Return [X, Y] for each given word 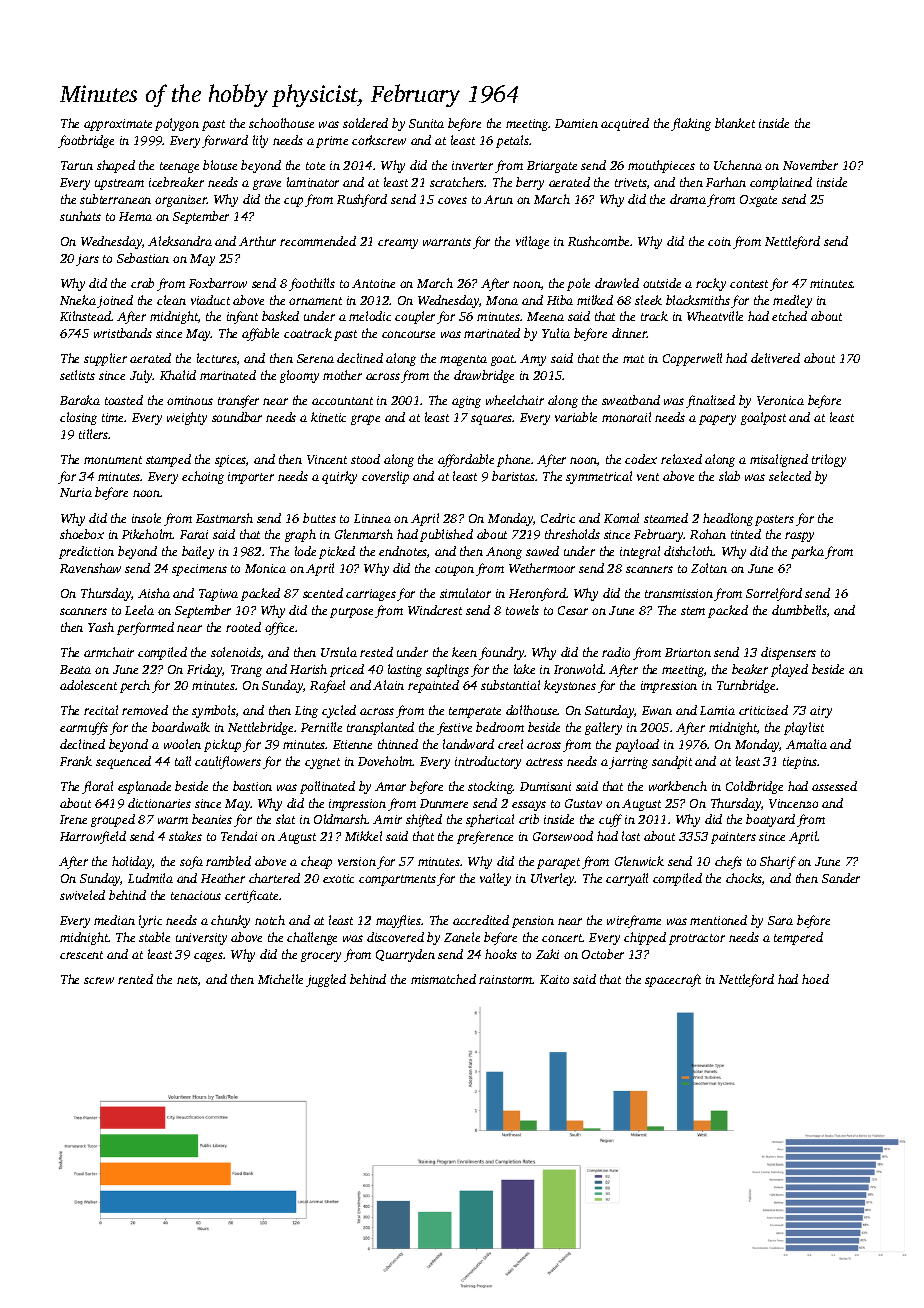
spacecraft [673, 980]
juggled [326, 980]
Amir [387, 819]
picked [337, 552]
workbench [678, 786]
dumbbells [799, 610]
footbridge [86, 141]
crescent [81, 955]
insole [146, 518]
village [532, 242]
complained [781, 183]
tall [183, 761]
